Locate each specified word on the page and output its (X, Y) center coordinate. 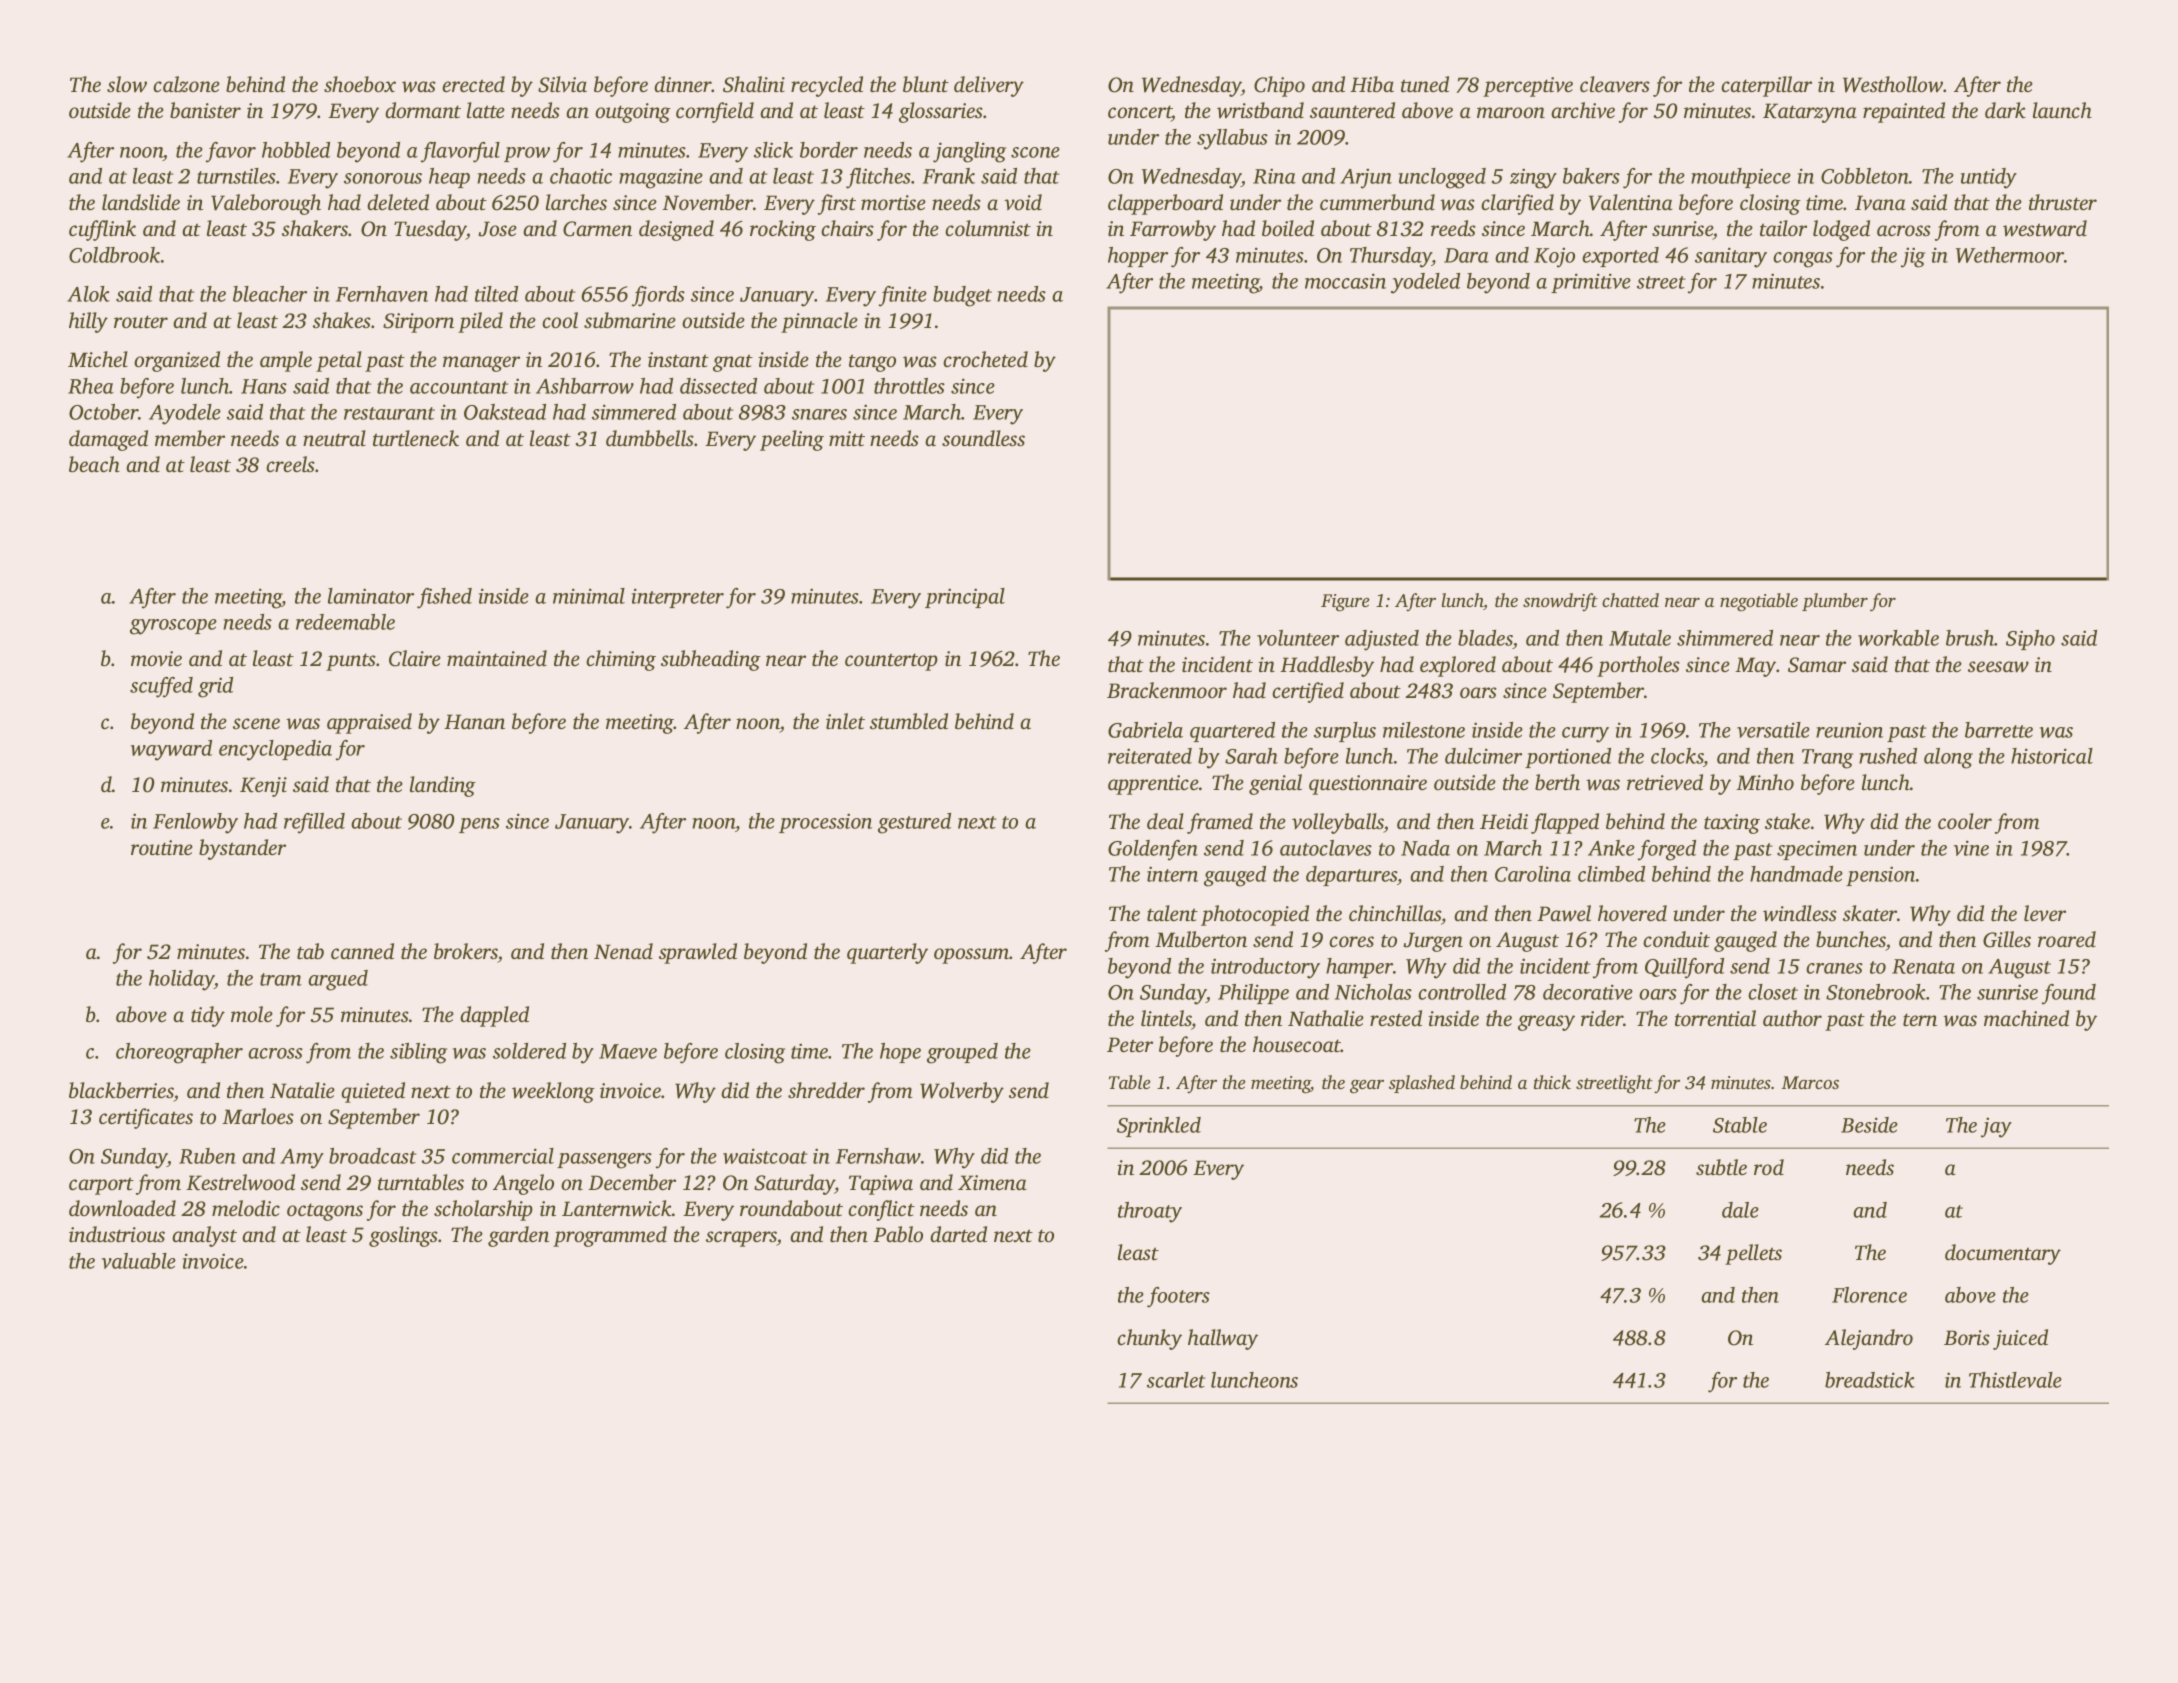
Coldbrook (114, 255)
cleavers (1615, 84)
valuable (139, 1261)
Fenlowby (195, 823)
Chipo (1279, 86)
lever (2045, 913)
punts (351, 662)
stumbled (909, 721)
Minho (1765, 782)
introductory (1265, 968)
